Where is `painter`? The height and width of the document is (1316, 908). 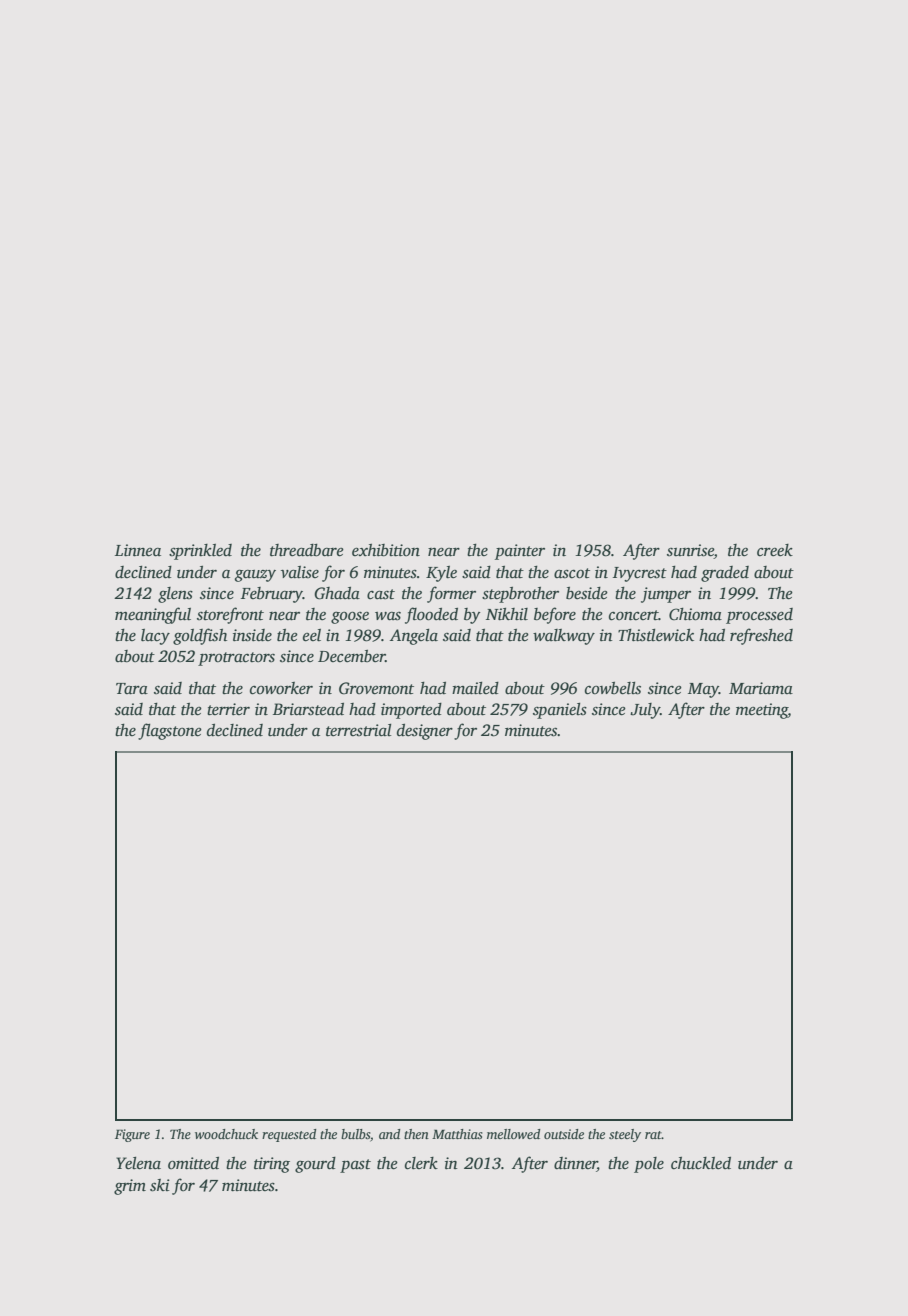
painter is located at coordinates (520, 552).
